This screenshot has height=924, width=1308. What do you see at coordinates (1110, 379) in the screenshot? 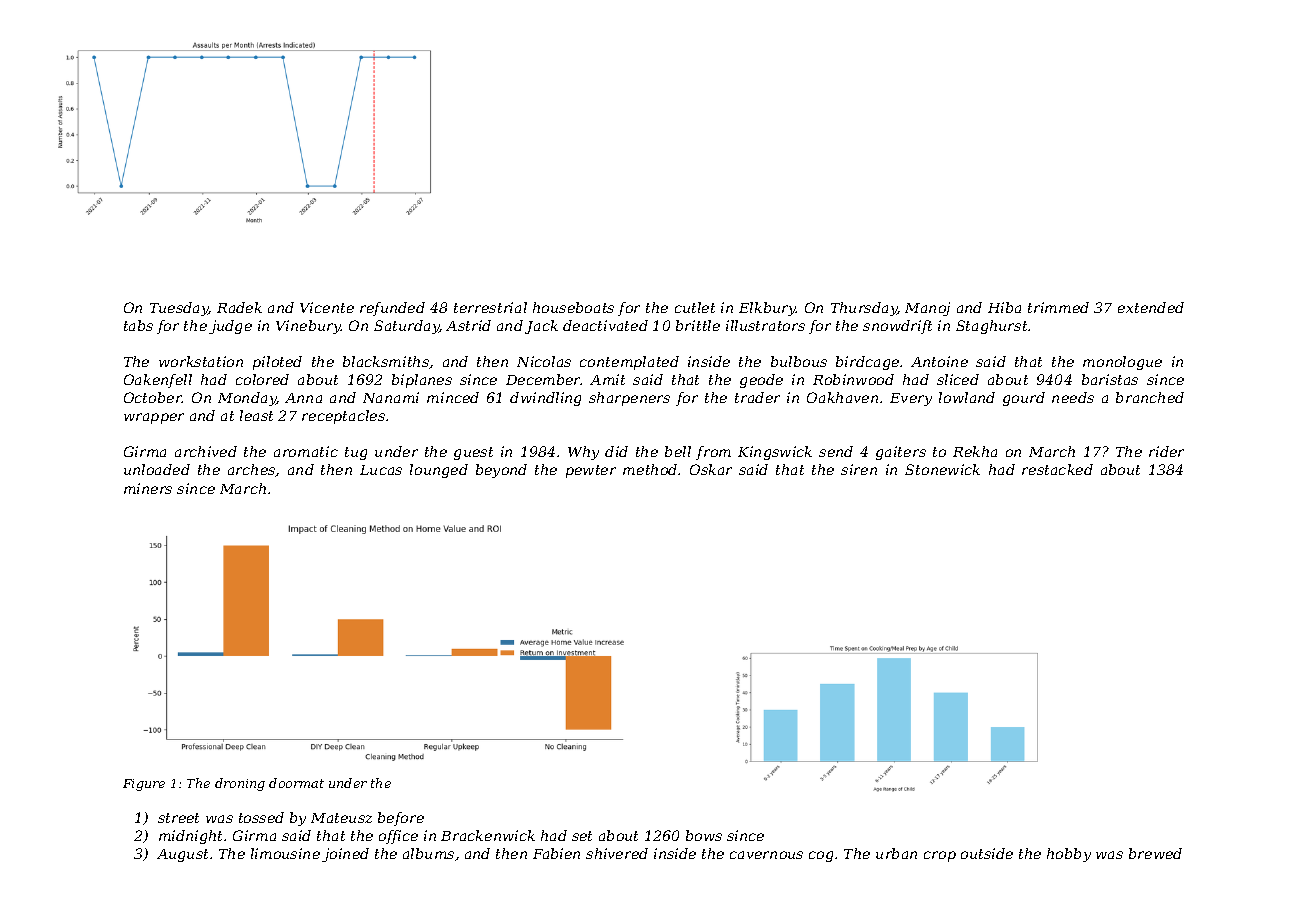
I see `baristas` at bounding box center [1110, 379].
